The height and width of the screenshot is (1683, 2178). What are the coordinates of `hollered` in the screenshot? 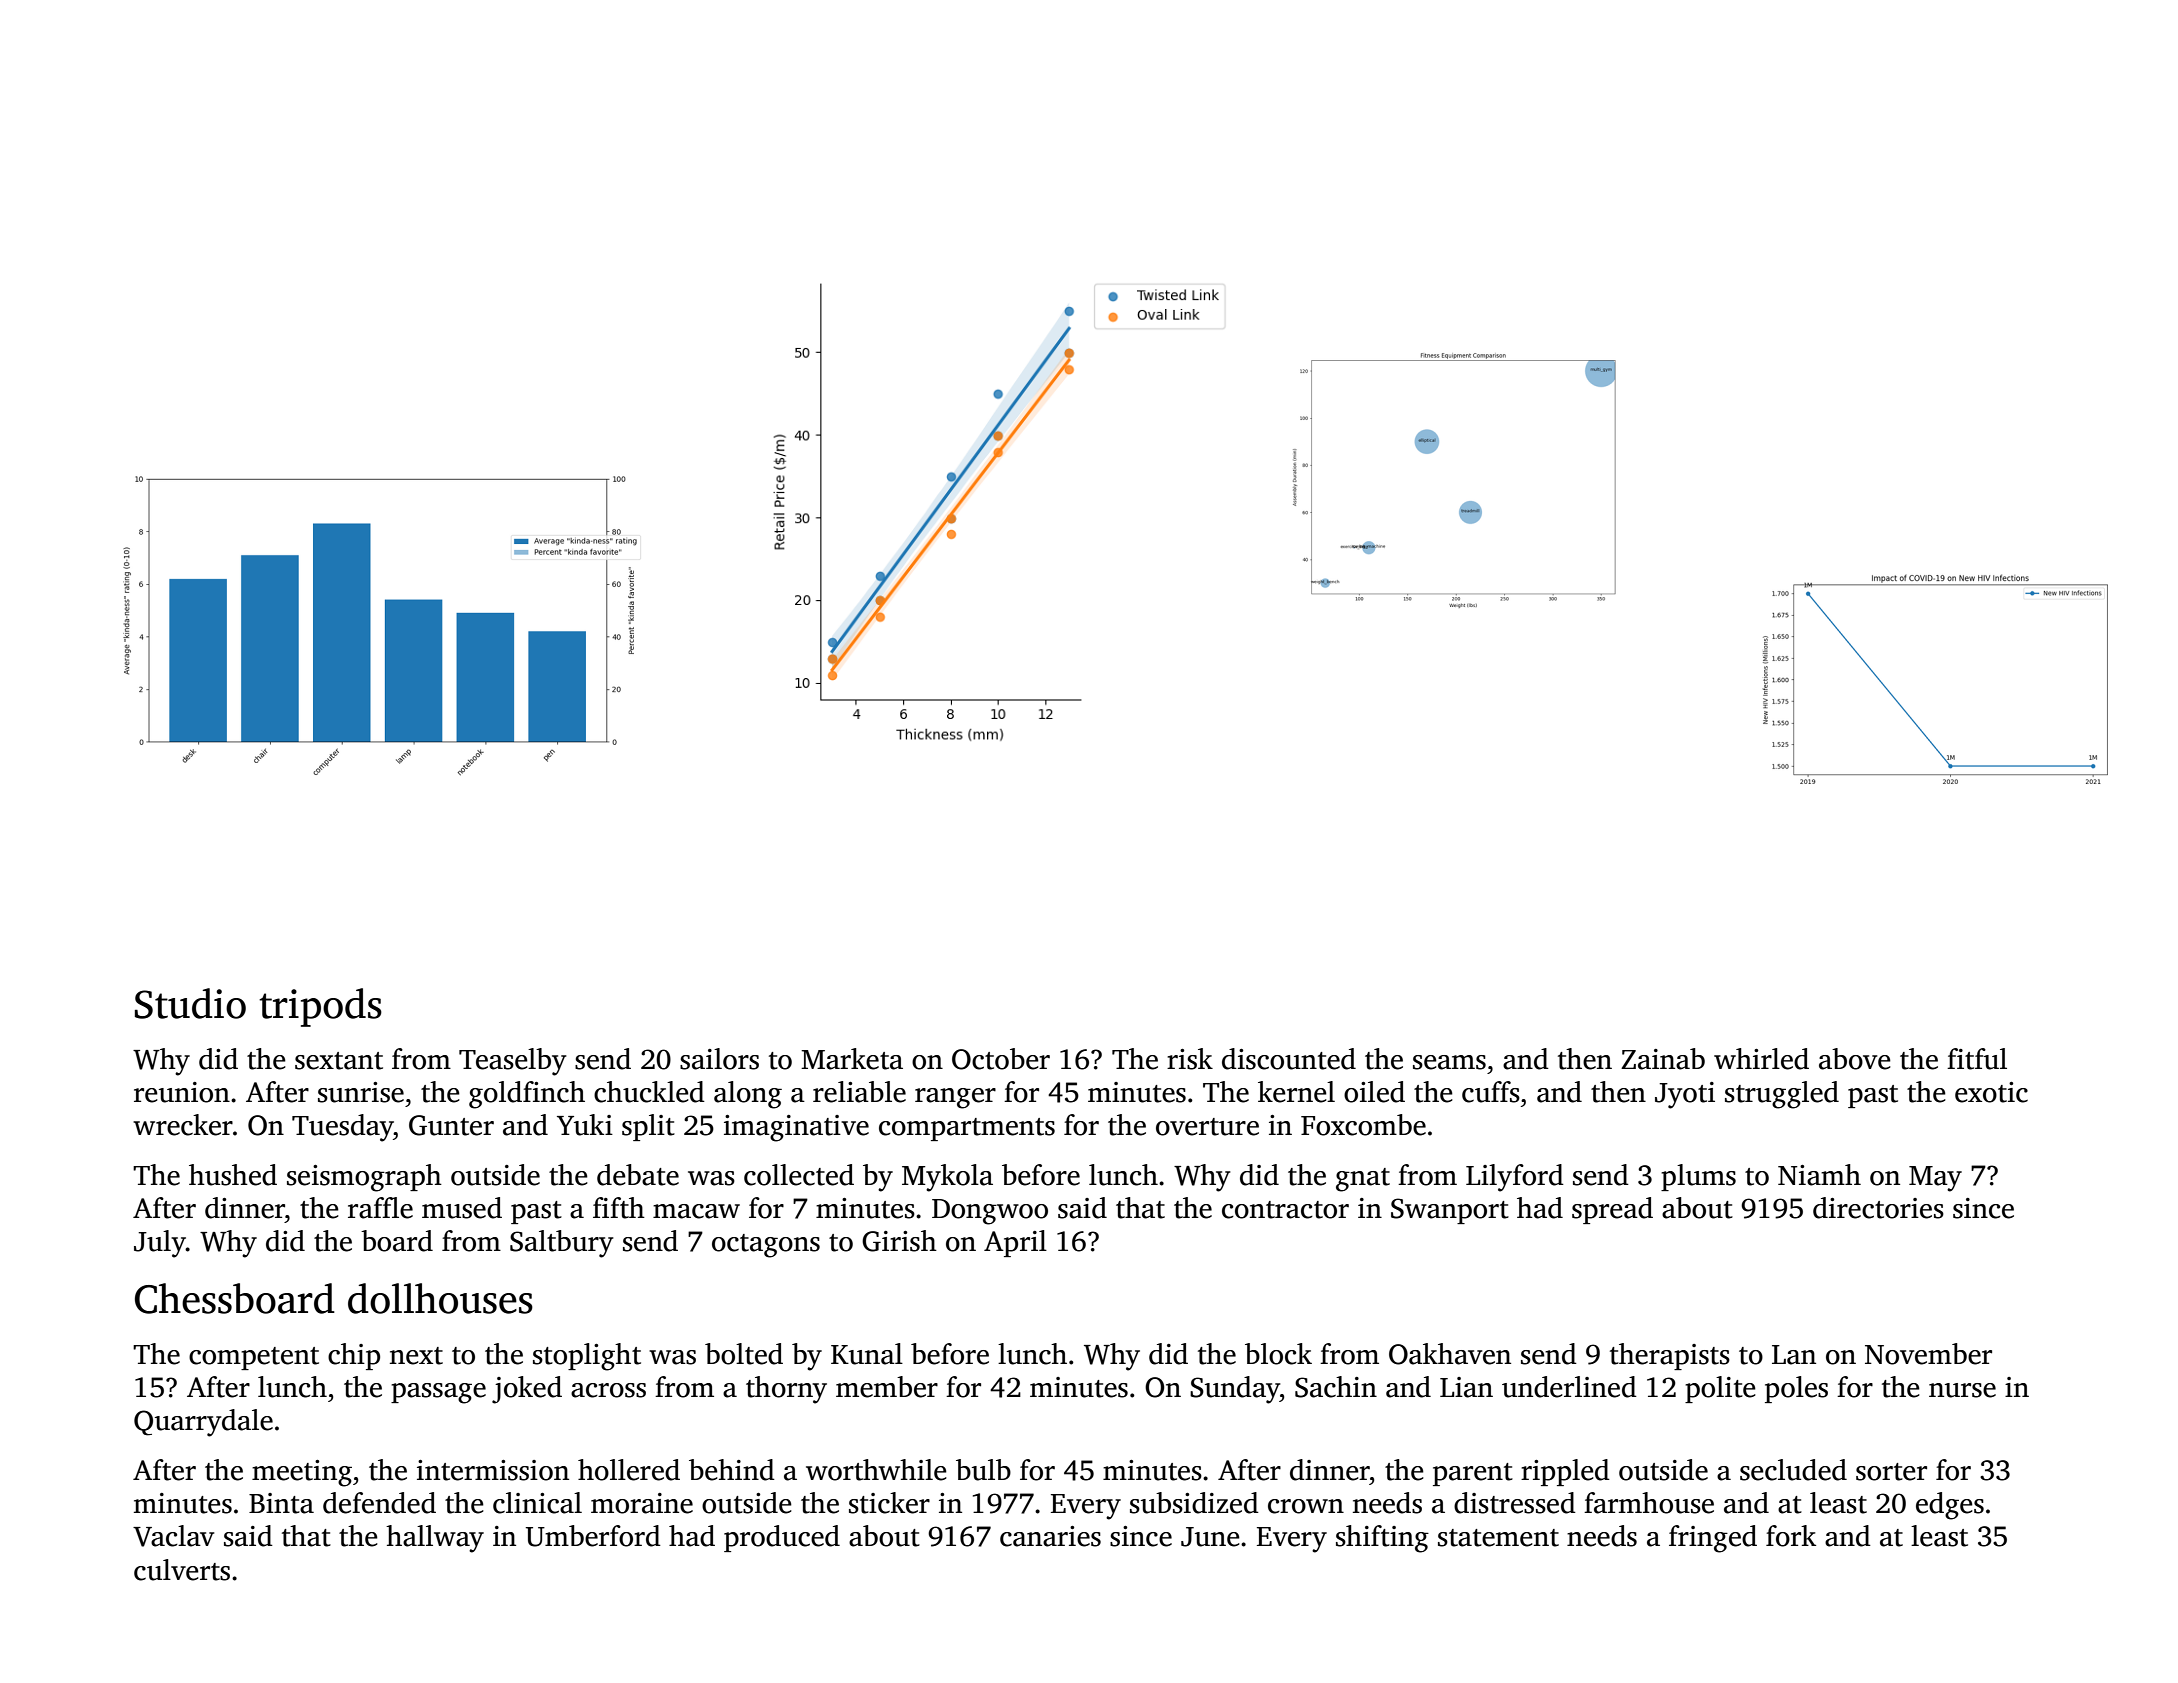 It's located at (629, 1470).
